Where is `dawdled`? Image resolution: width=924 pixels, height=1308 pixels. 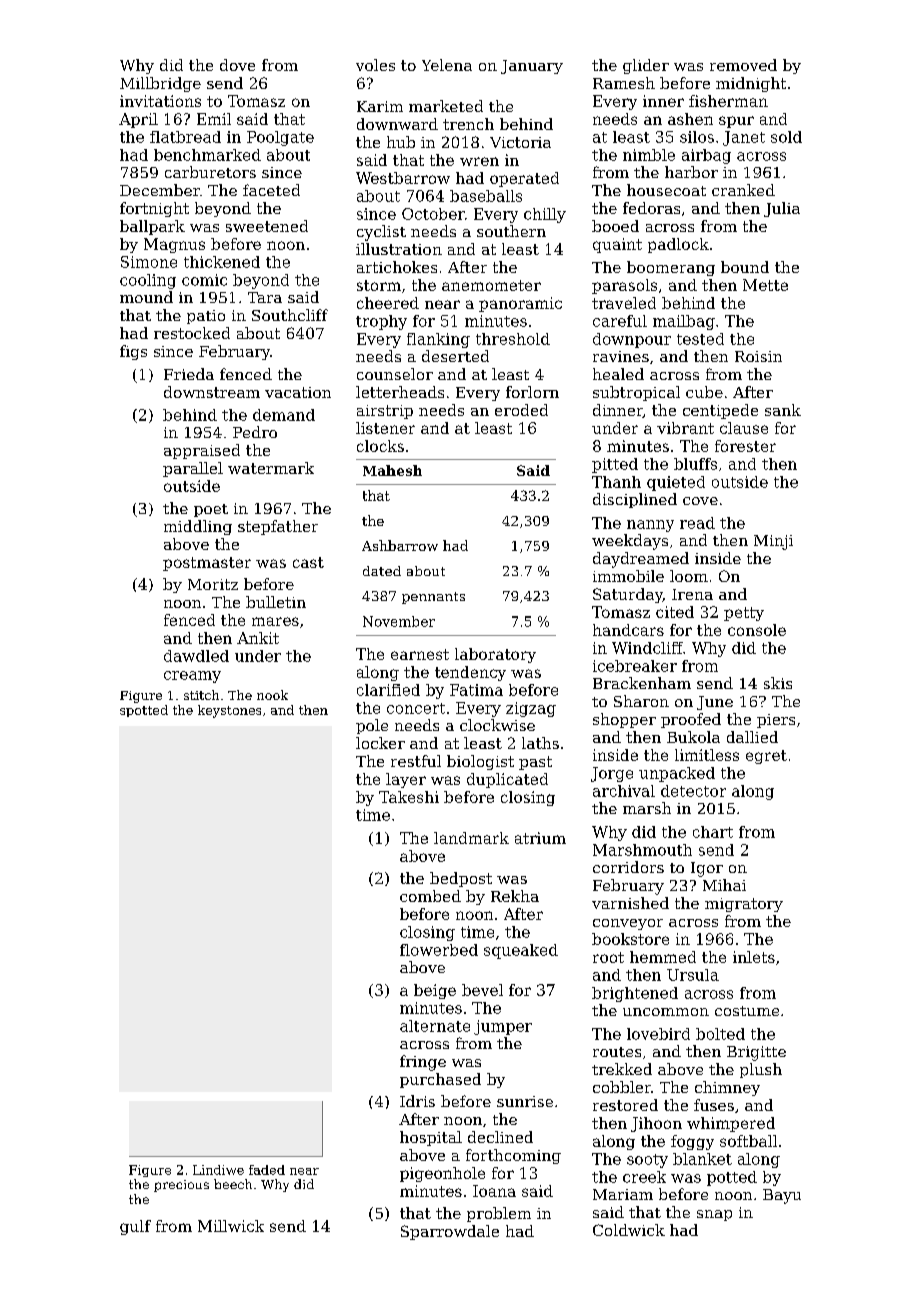 dawdled is located at coordinates (196, 656).
